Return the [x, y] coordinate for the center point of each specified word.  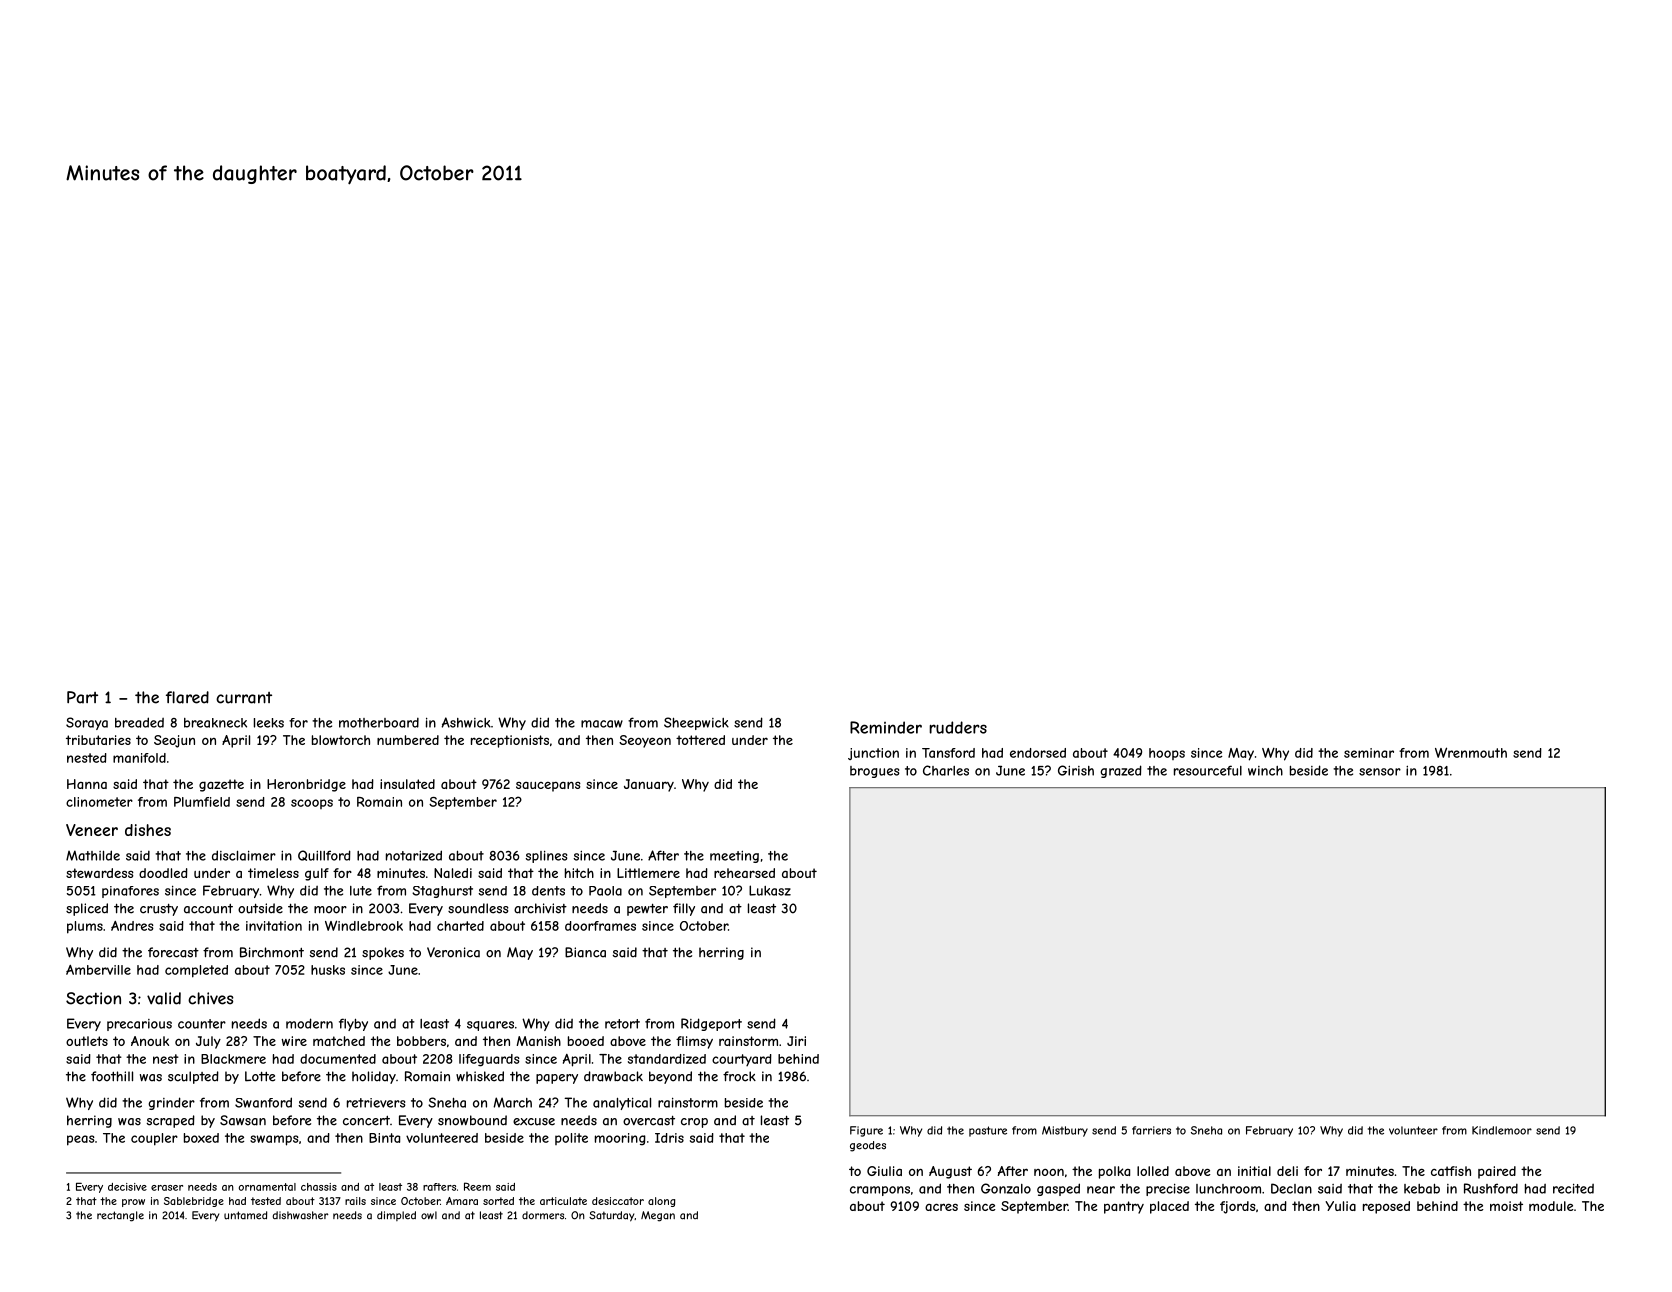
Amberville [98, 970]
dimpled [396, 1216]
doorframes [600, 926]
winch [1265, 771]
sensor [1380, 772]
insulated [407, 784]
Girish [1076, 770]
